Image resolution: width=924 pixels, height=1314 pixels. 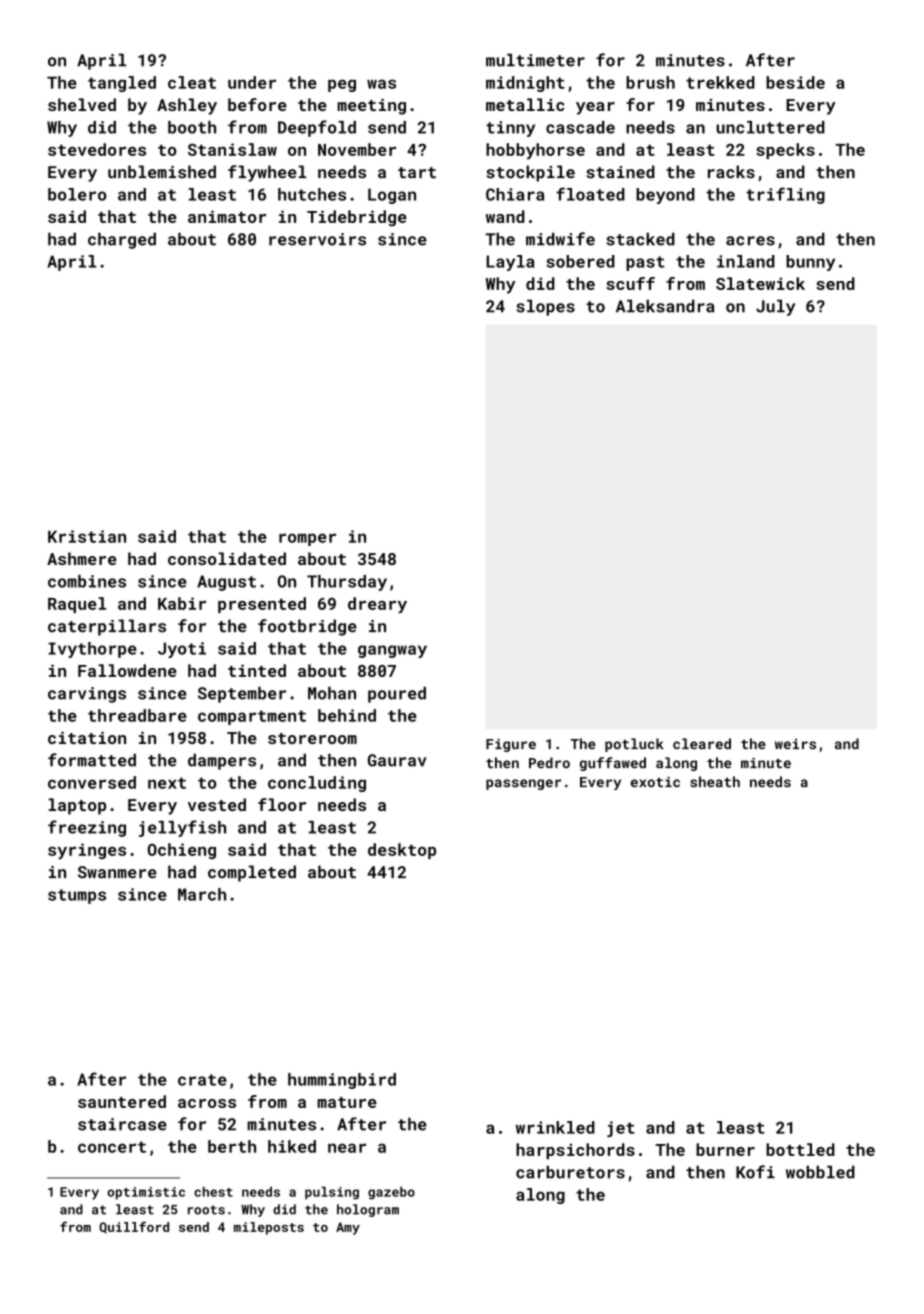 I want to click on jet, so click(x=621, y=1129).
